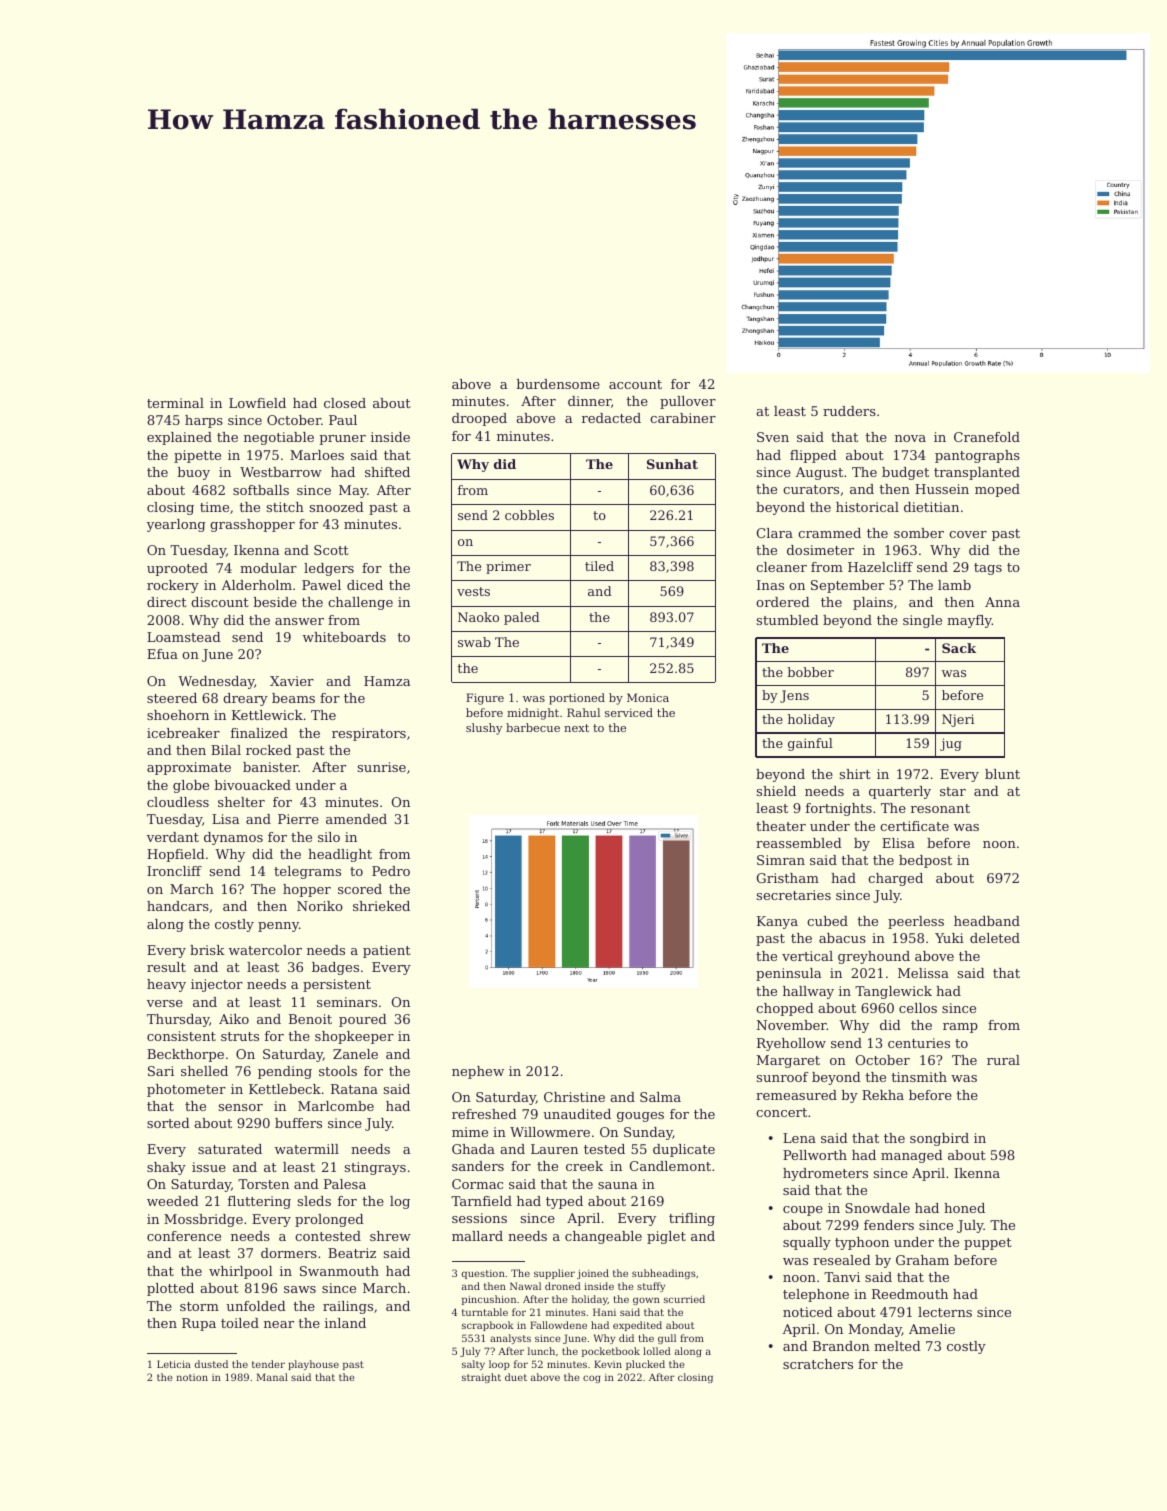 Image resolution: width=1167 pixels, height=1511 pixels. I want to click on secretaries, so click(793, 895).
